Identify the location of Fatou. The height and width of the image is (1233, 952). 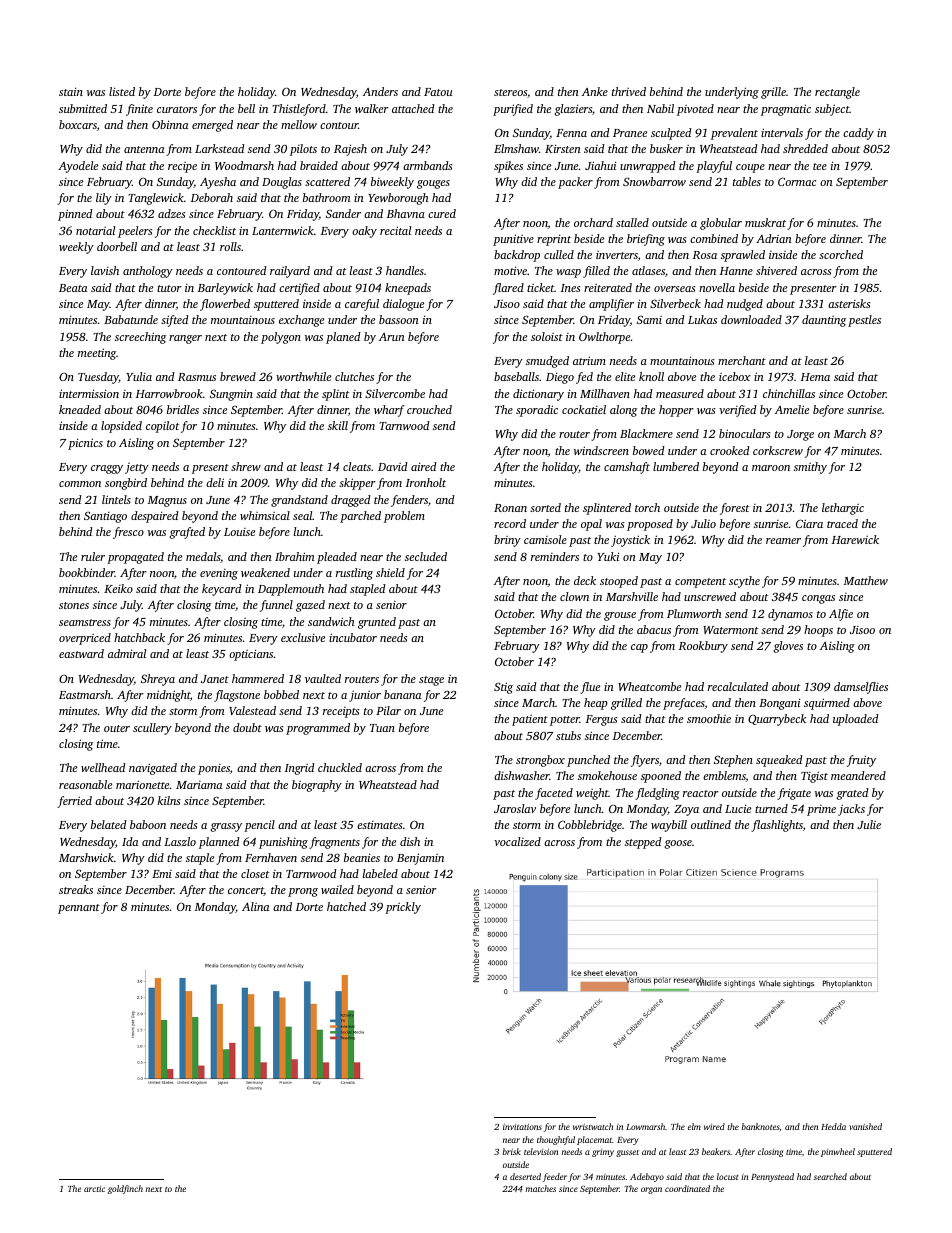
(438, 92).
